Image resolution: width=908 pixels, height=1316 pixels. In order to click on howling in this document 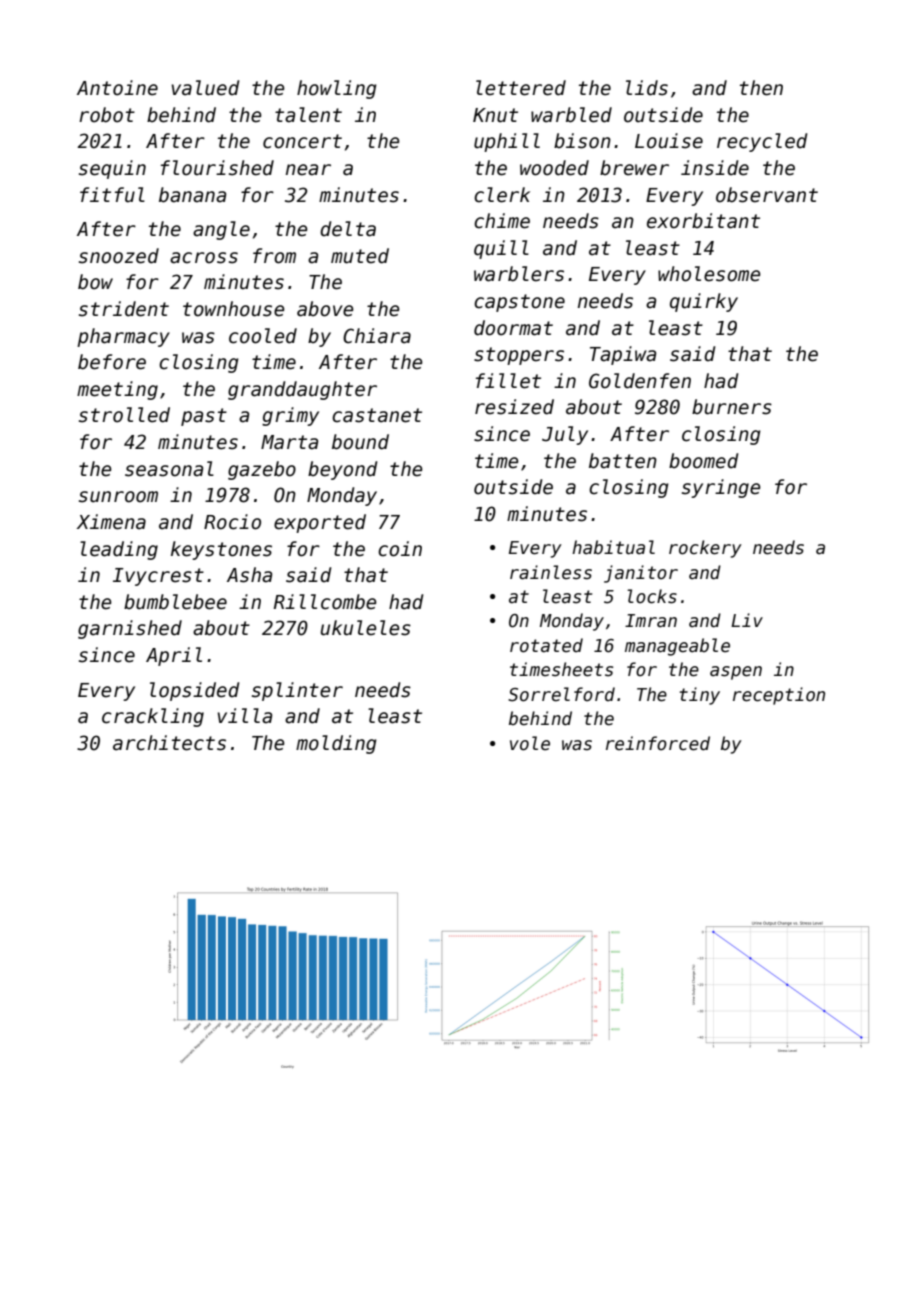, I will do `click(337, 89)`.
